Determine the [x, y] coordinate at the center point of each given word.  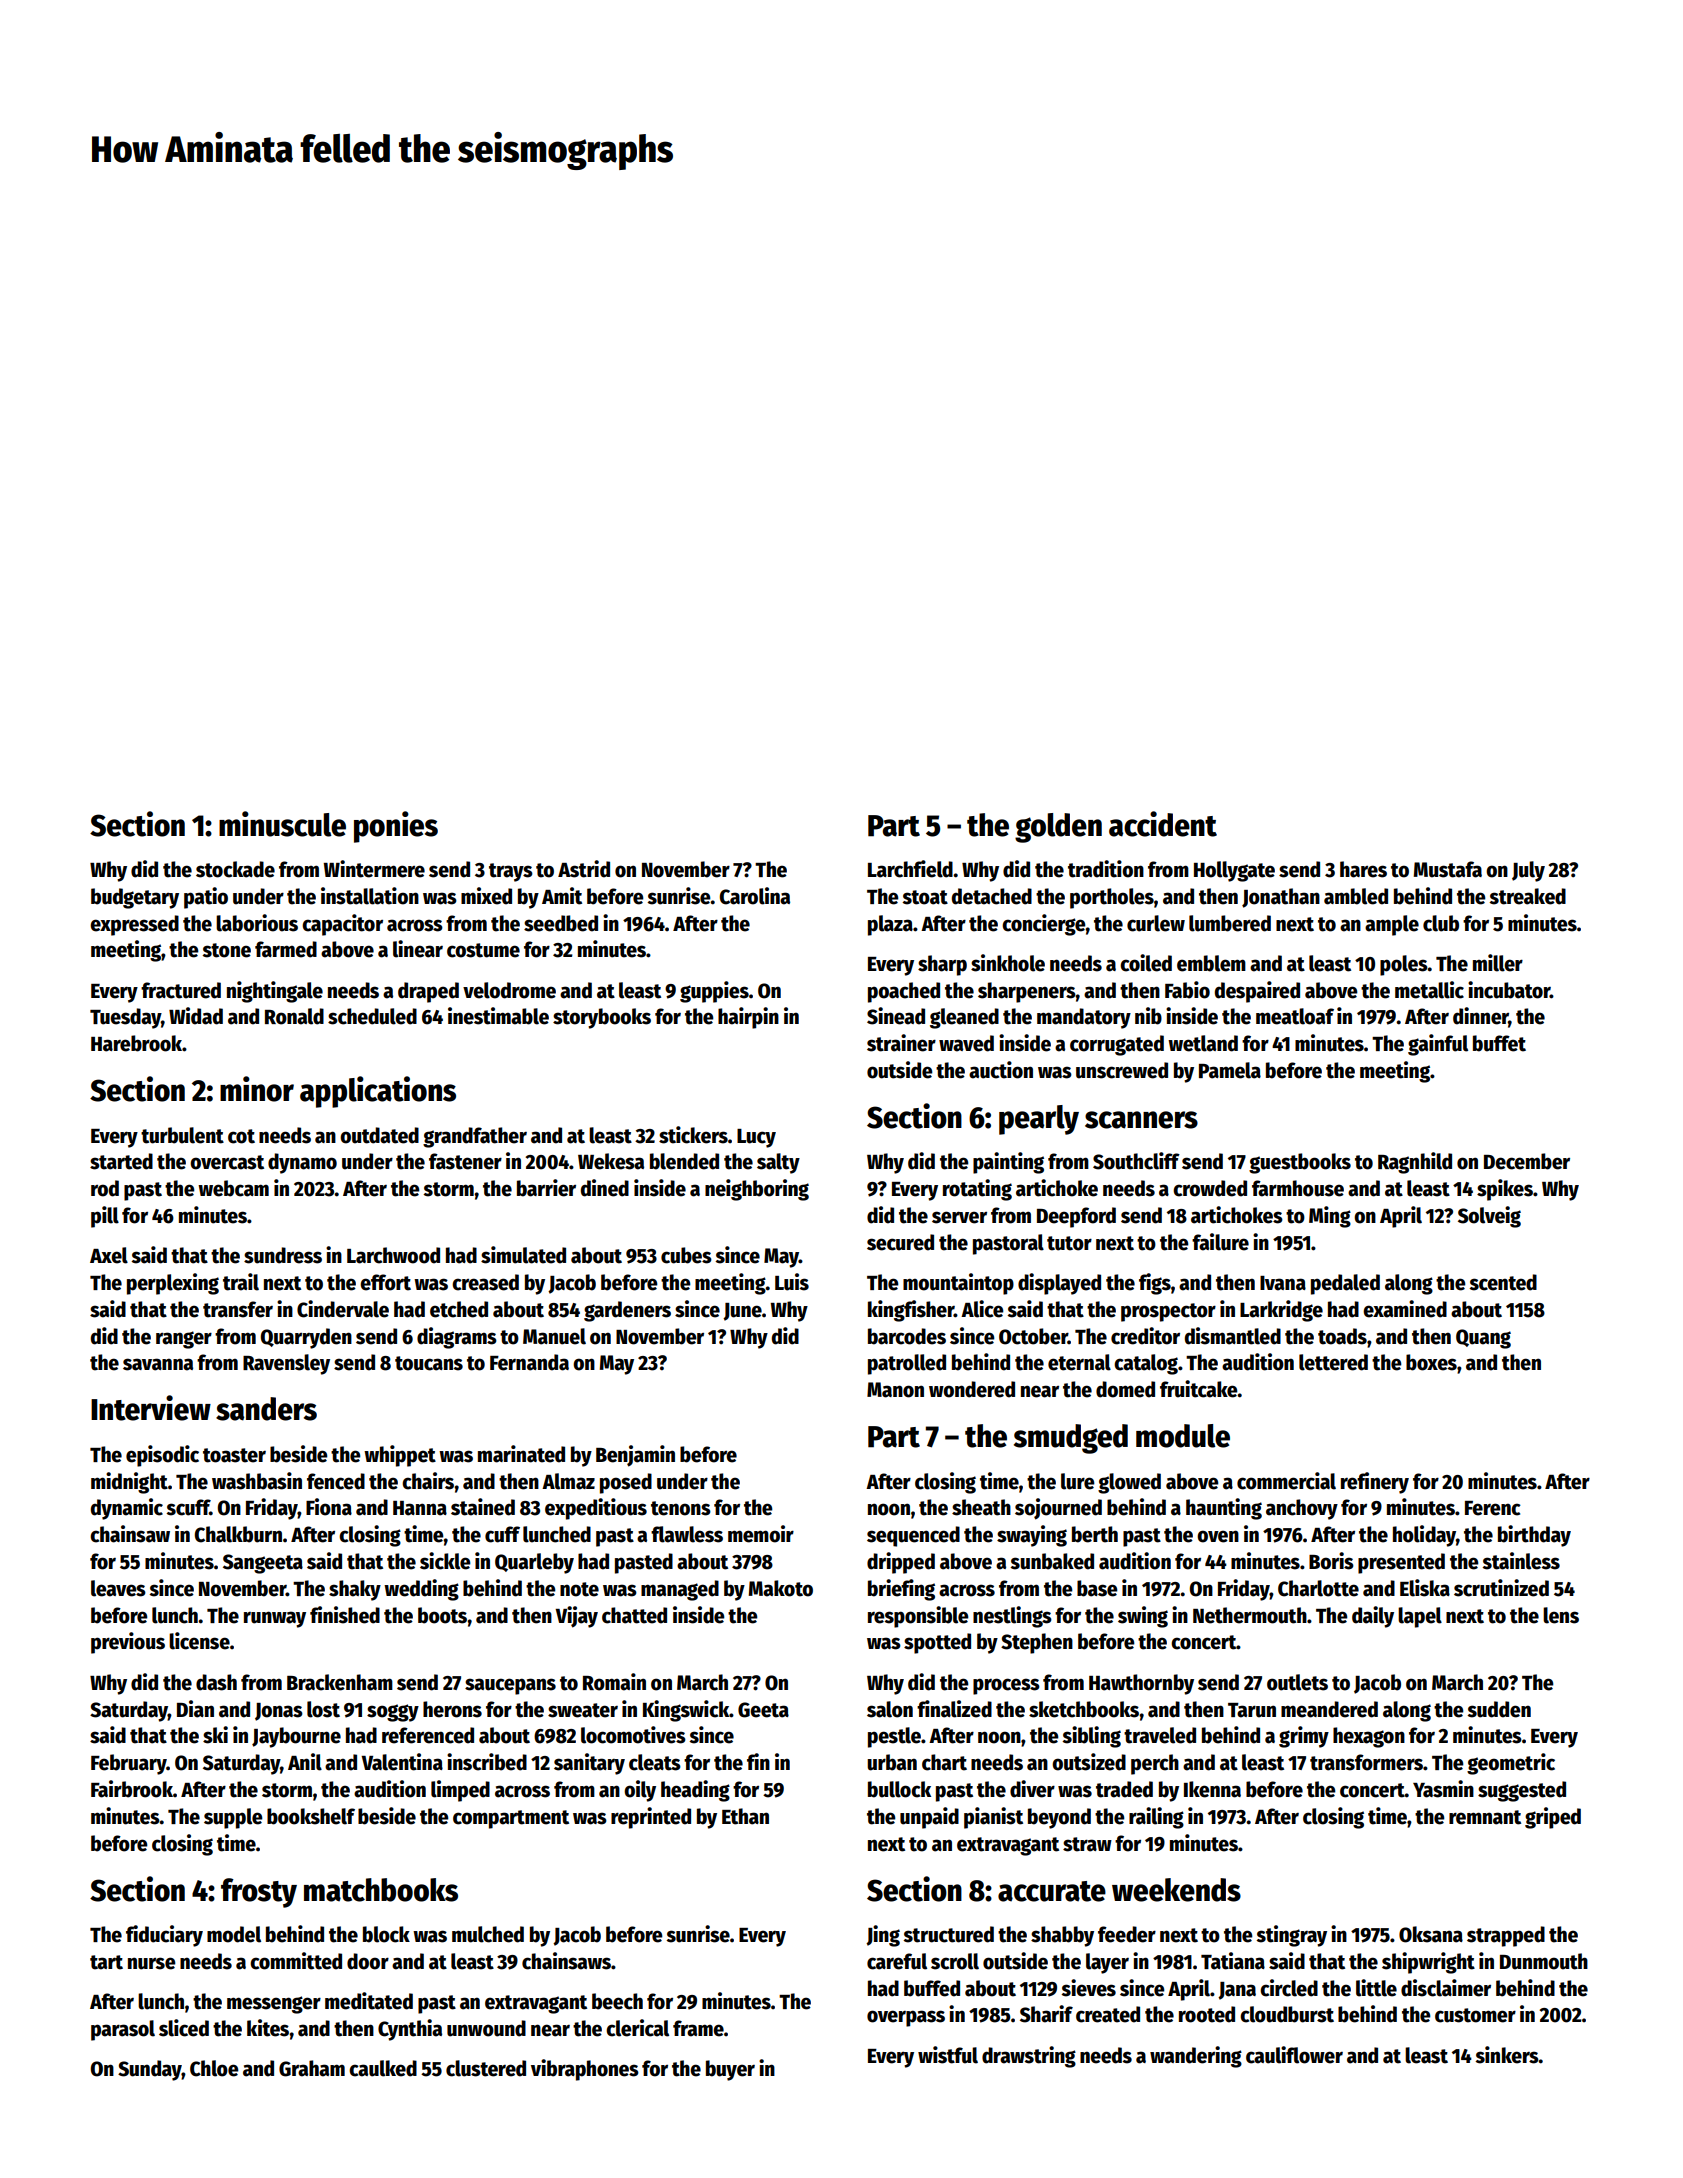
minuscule [282, 824]
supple [233, 1818]
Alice [982, 1309]
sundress [283, 1255]
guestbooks [1300, 1163]
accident [1163, 824]
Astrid [584, 869]
